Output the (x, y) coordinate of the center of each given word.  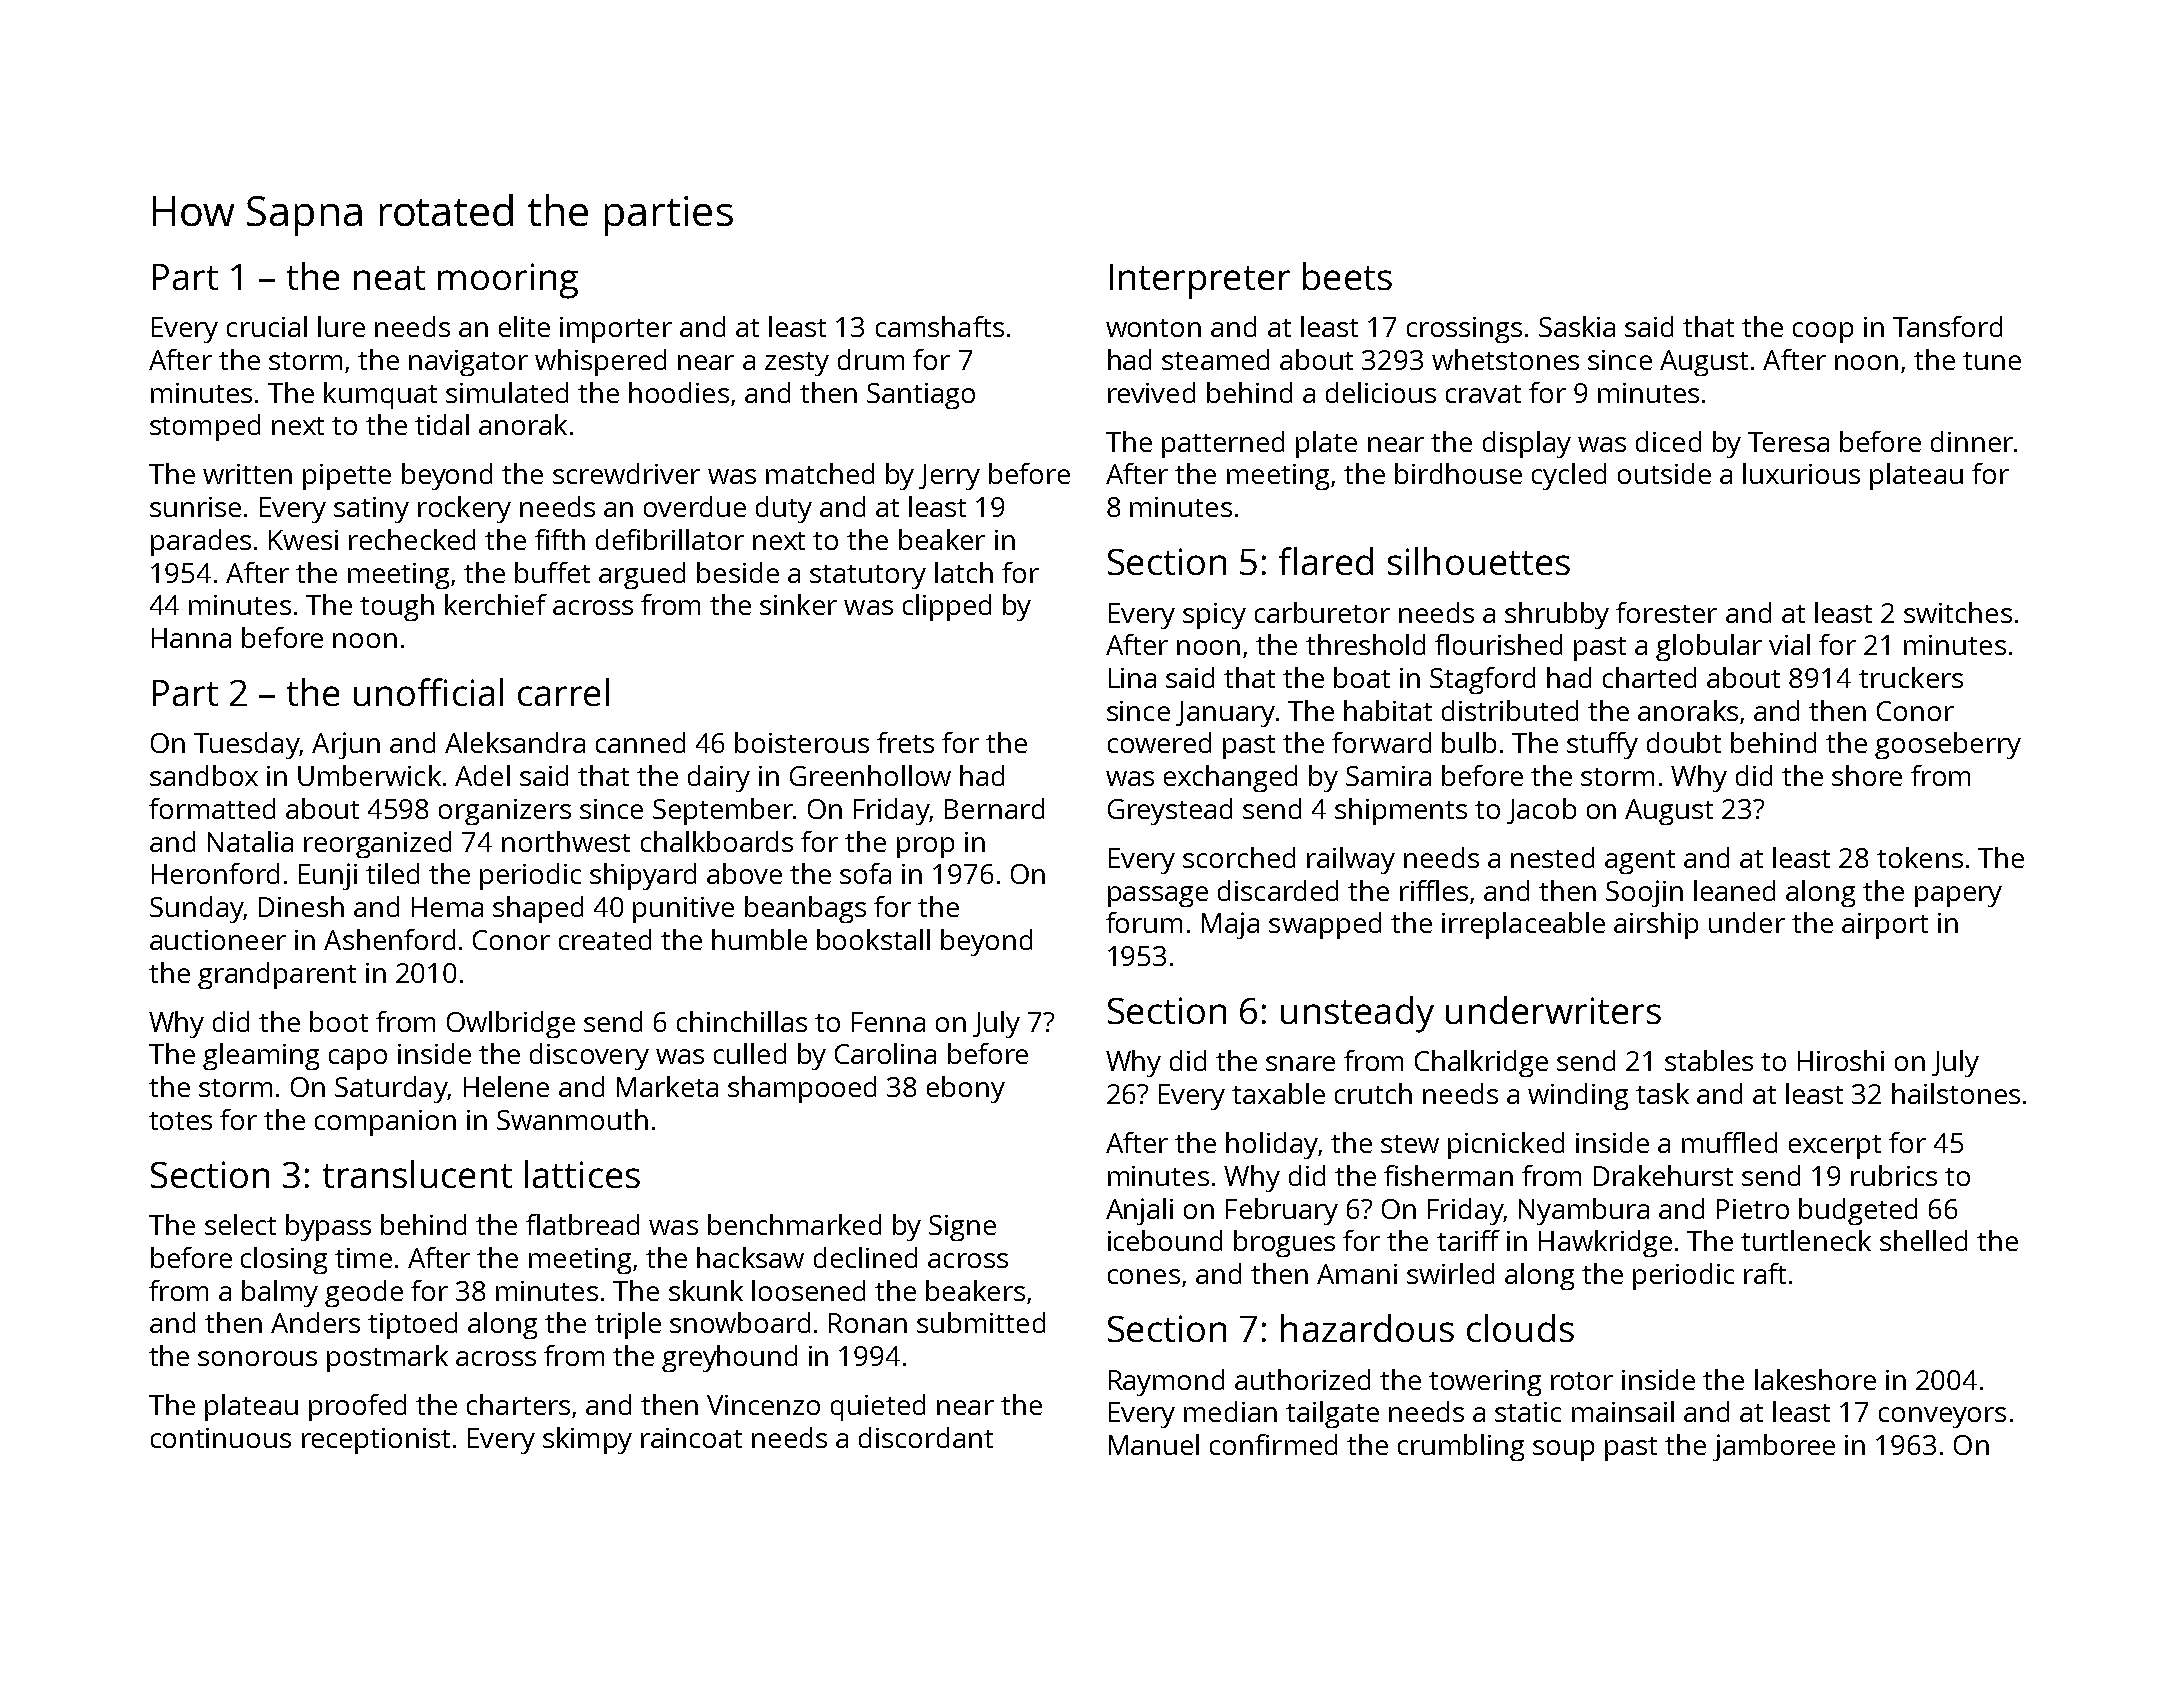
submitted (981, 1322)
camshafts (940, 326)
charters (518, 1404)
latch (964, 572)
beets (1347, 276)
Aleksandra (515, 742)
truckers (1911, 677)
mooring (508, 281)
